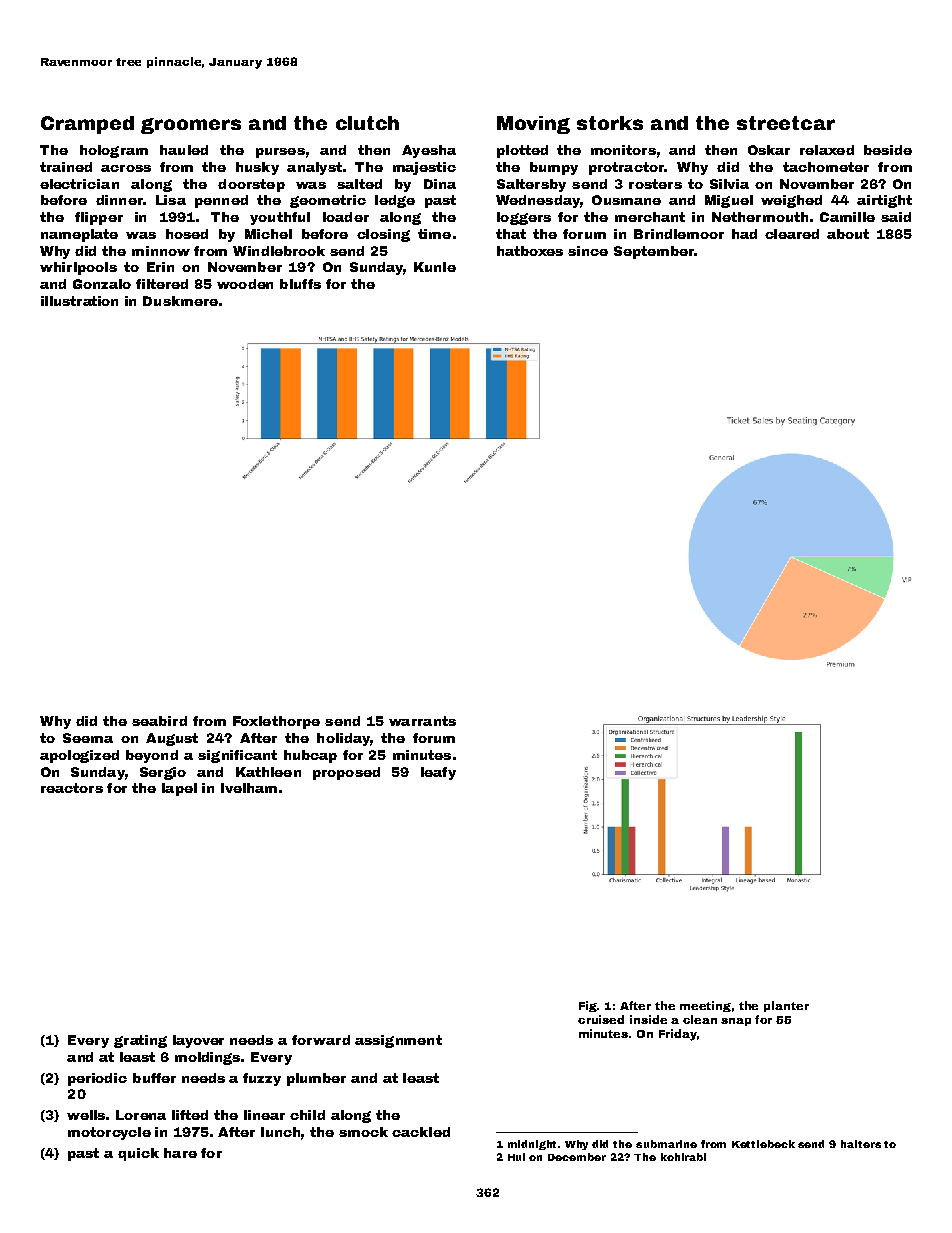 The height and width of the image is (1233, 952). What do you see at coordinates (792, 234) in the image?
I see `cleared` at bounding box center [792, 234].
